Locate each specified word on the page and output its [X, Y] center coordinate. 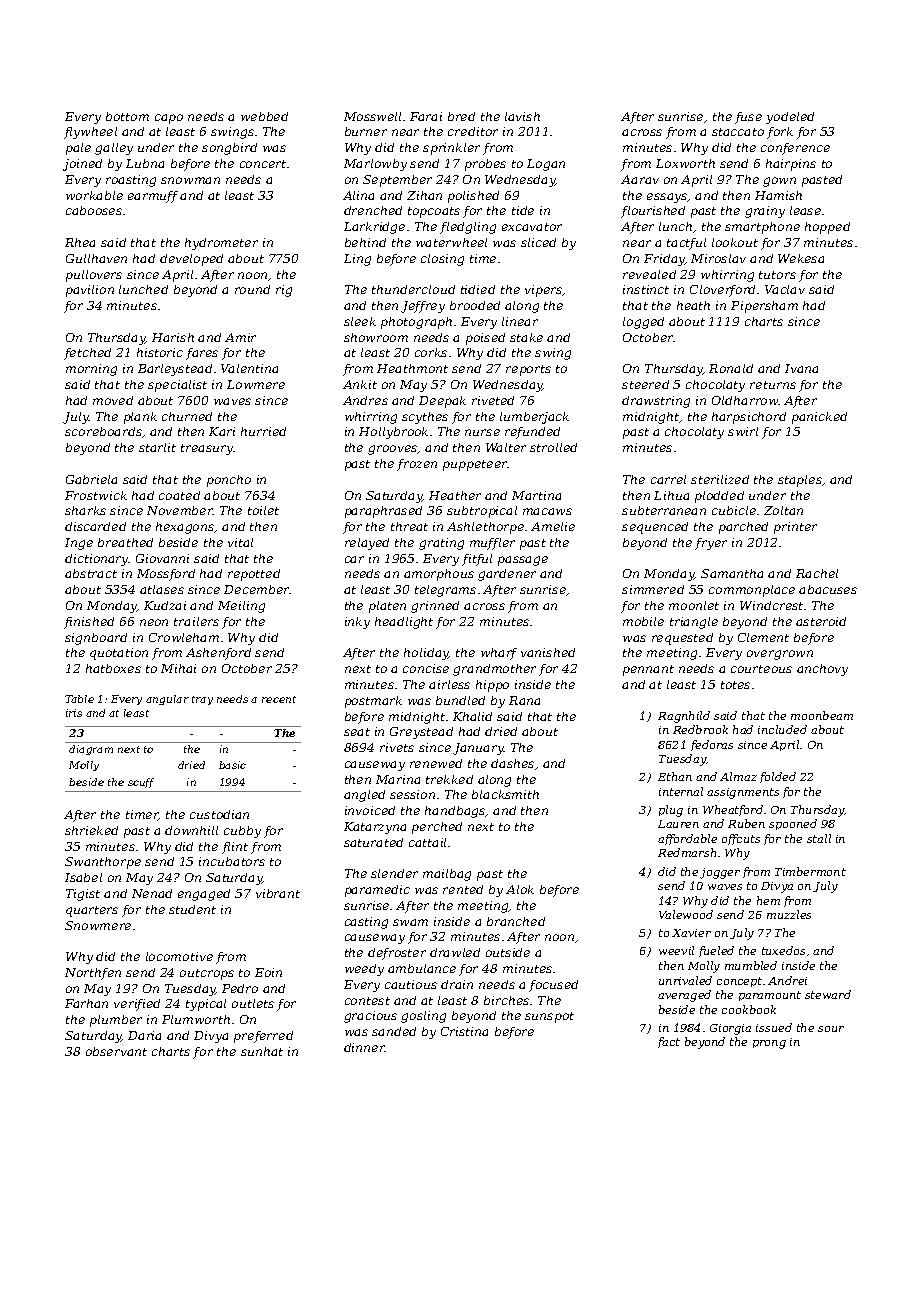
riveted [493, 400]
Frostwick [96, 495]
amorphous [439, 575]
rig [284, 291]
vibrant [278, 893]
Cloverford [722, 291]
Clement [763, 637]
